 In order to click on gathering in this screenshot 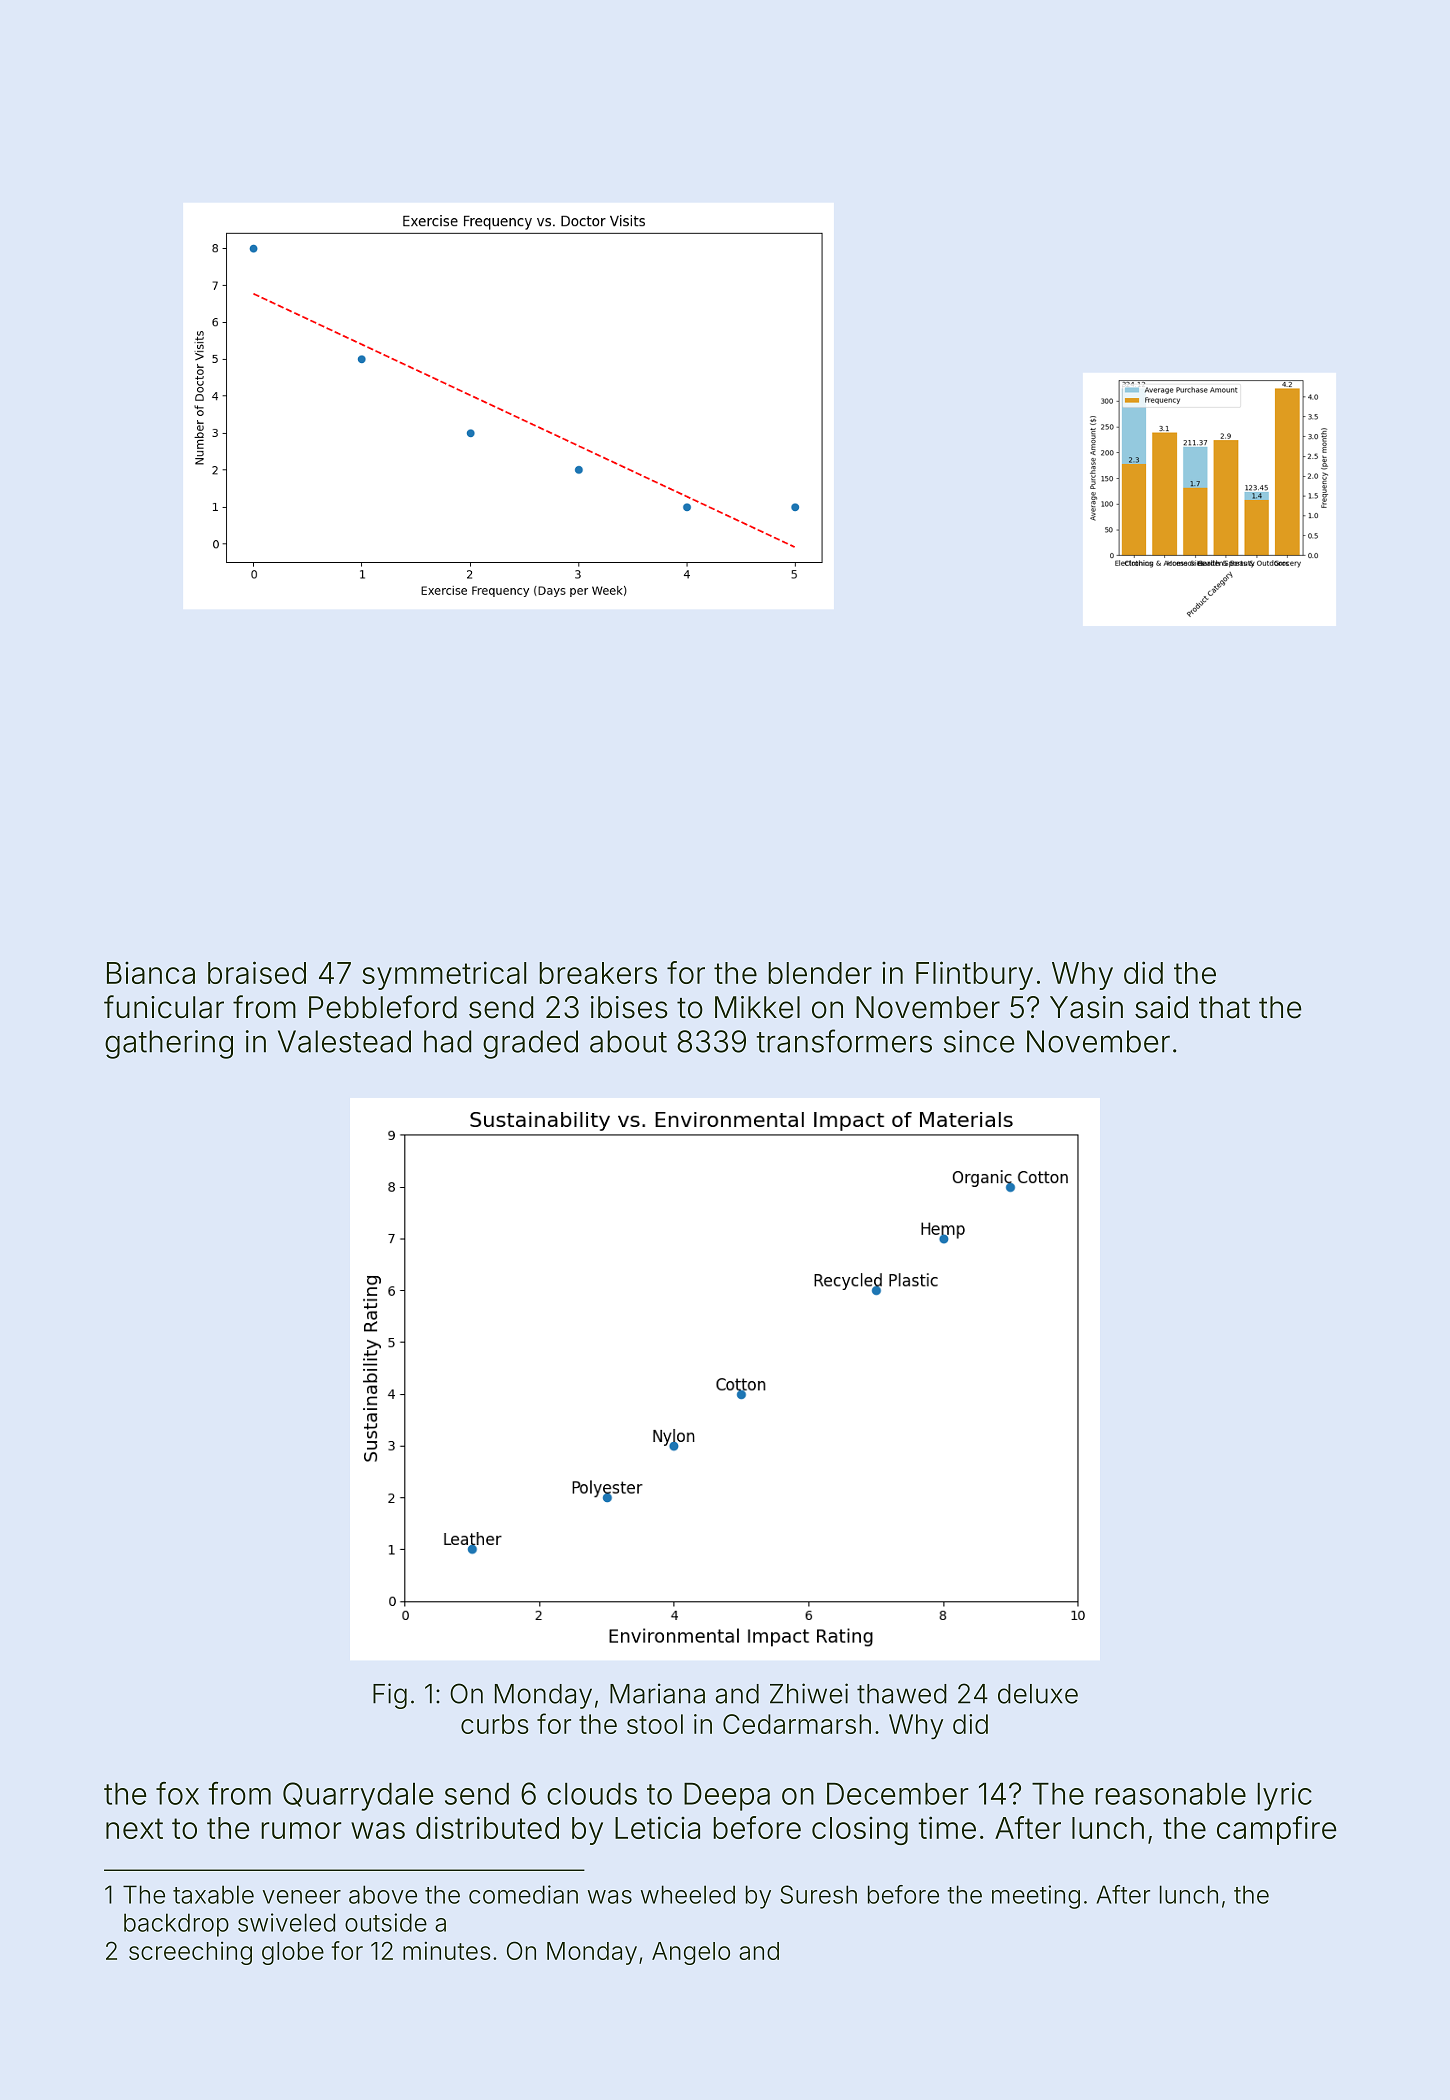, I will do `click(169, 1044)`.
